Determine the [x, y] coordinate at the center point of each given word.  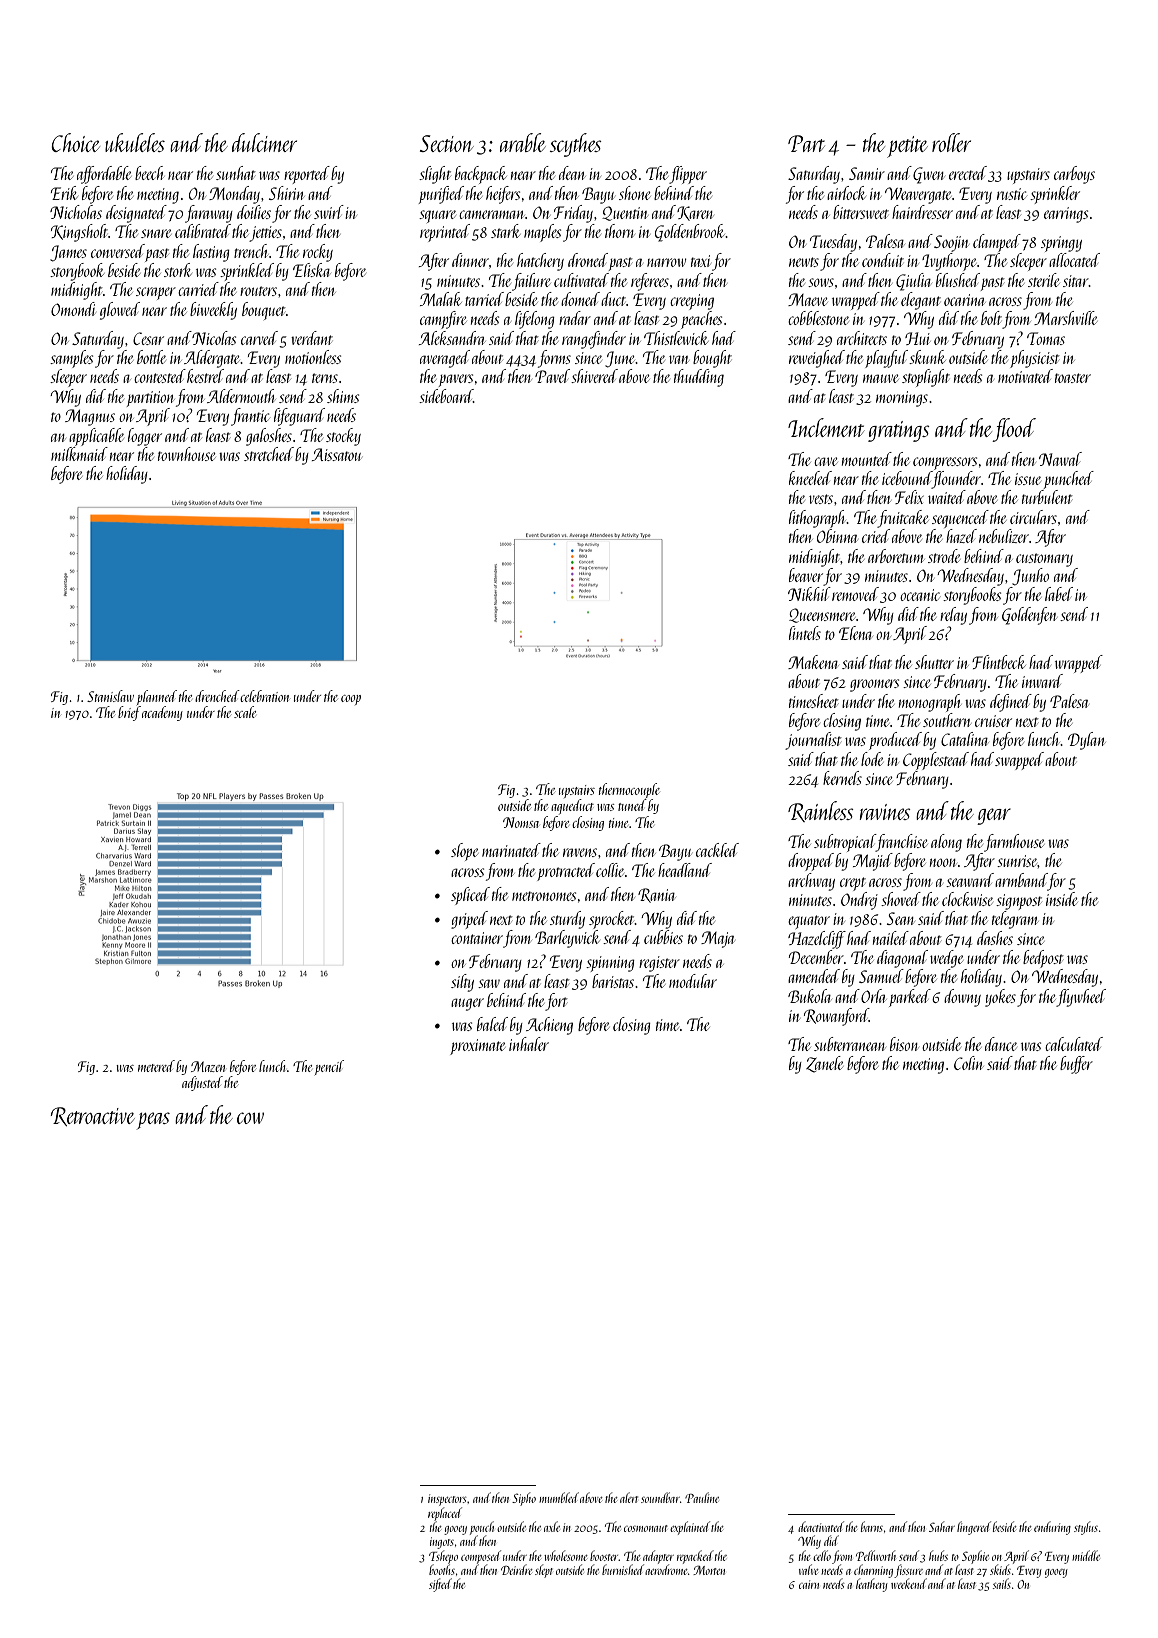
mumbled [559, 1497]
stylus [1086, 1528]
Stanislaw [110, 696]
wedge [946, 959]
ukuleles [135, 142]
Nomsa [521, 822]
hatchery [540, 262]
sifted [440, 1585]
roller [951, 142]
